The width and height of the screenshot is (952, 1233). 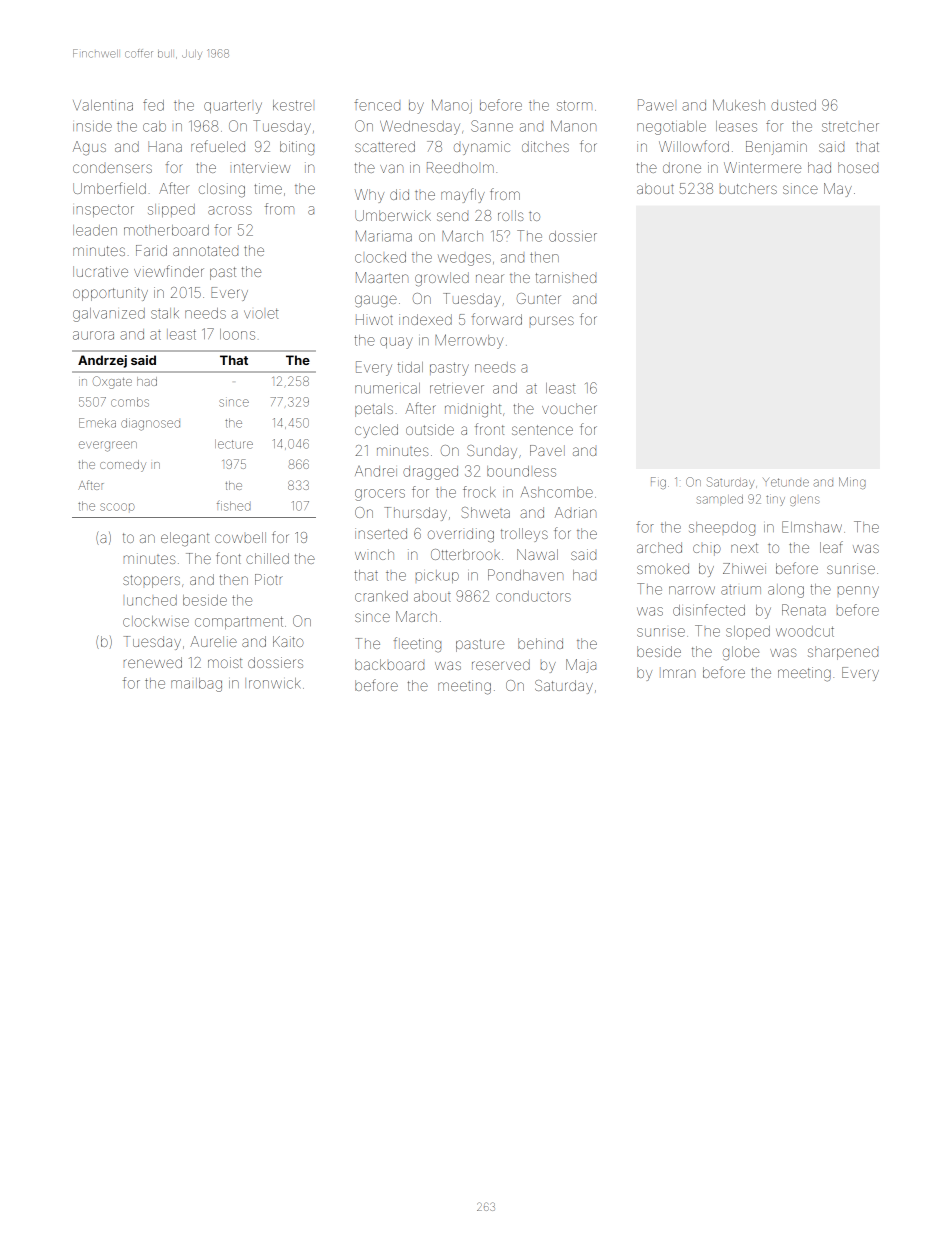 What do you see at coordinates (112, 382) in the screenshot?
I see `Oxgate` at bounding box center [112, 382].
